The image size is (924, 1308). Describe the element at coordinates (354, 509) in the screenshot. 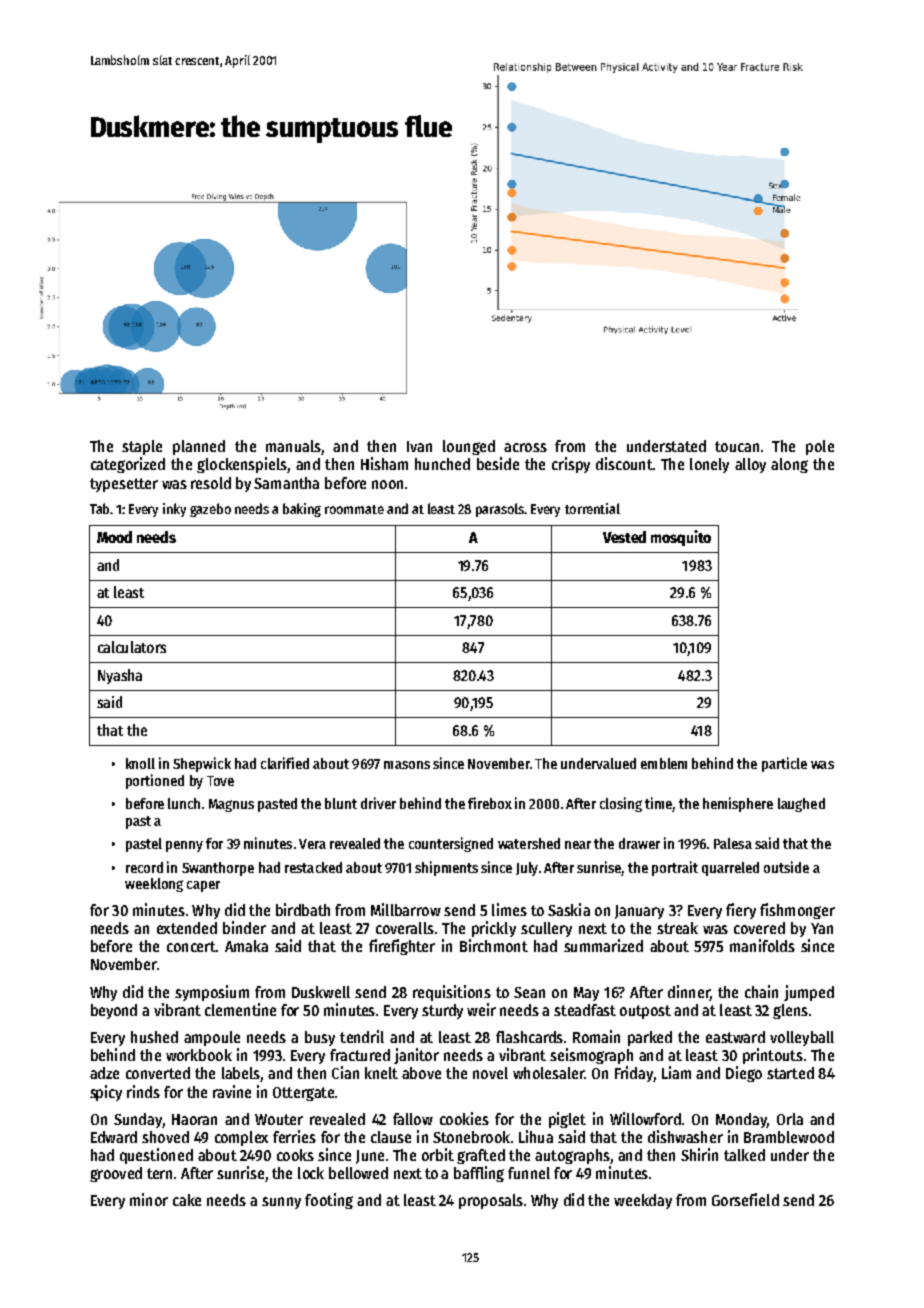

I see `roommate` at that location.
